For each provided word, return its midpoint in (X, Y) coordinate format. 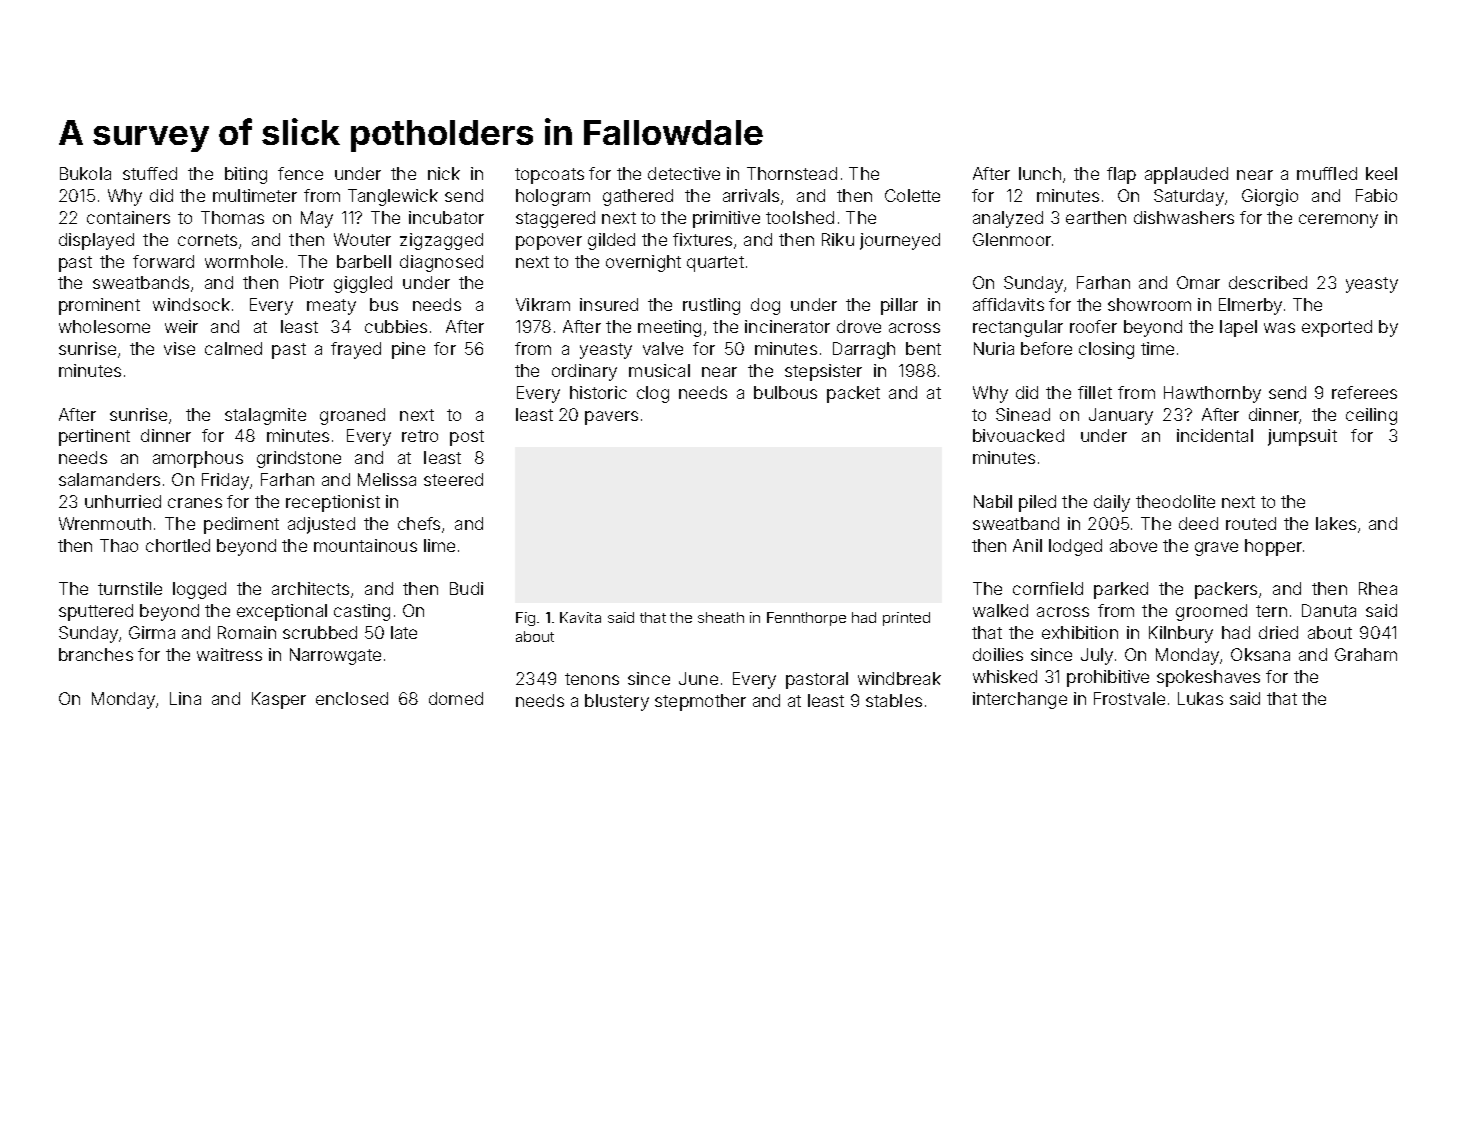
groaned (352, 416)
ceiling (1371, 416)
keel (1381, 173)
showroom (1149, 304)
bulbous (785, 392)
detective (684, 173)
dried (1278, 632)
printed (906, 619)
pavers (611, 418)
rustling (711, 306)
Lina (185, 698)
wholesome (104, 326)
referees (1364, 392)
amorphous (198, 459)
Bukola (85, 173)
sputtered (96, 612)
